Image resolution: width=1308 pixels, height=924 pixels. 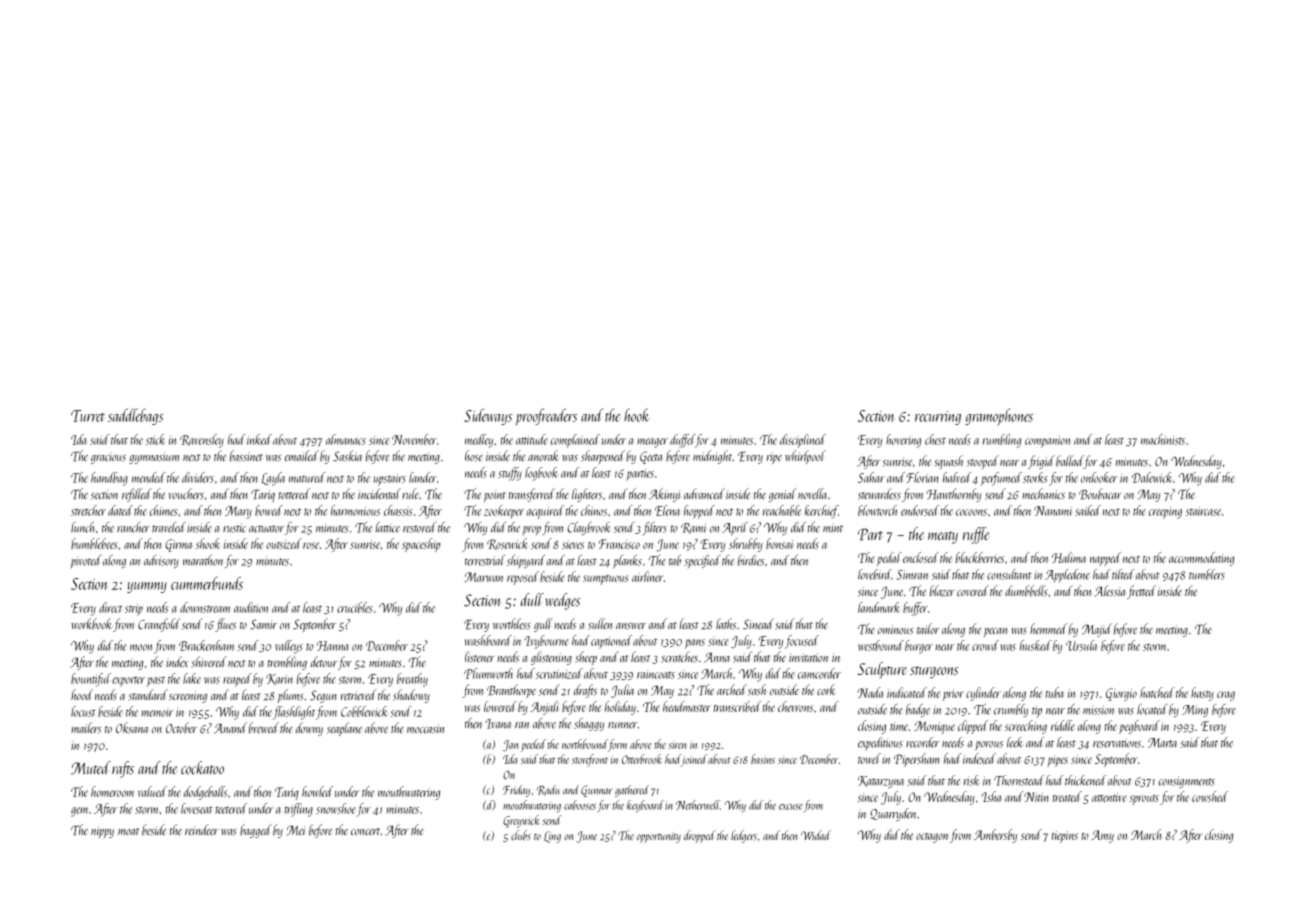 I want to click on Sinead, so click(x=758, y=624).
